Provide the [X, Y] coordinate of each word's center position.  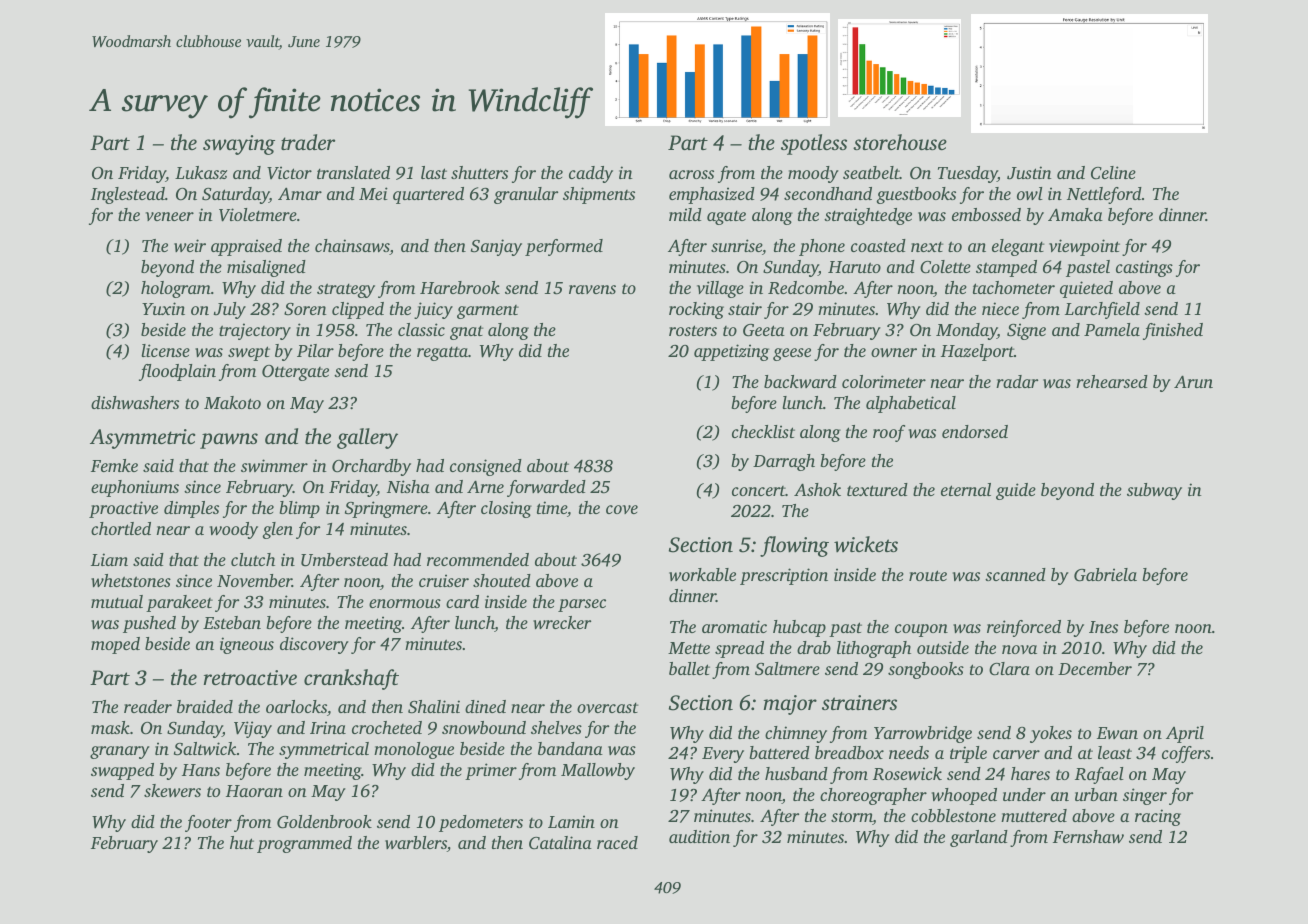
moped [115, 645]
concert [759, 491]
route [928, 575]
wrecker [562, 622]
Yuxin [163, 308]
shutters [479, 172]
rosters [693, 330]
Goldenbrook [324, 822]
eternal [966, 489]
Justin [1029, 173]
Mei [373, 193]
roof [889, 433]
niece [1000, 308]
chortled [121, 528]
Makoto [232, 402]
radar [1017, 381]
